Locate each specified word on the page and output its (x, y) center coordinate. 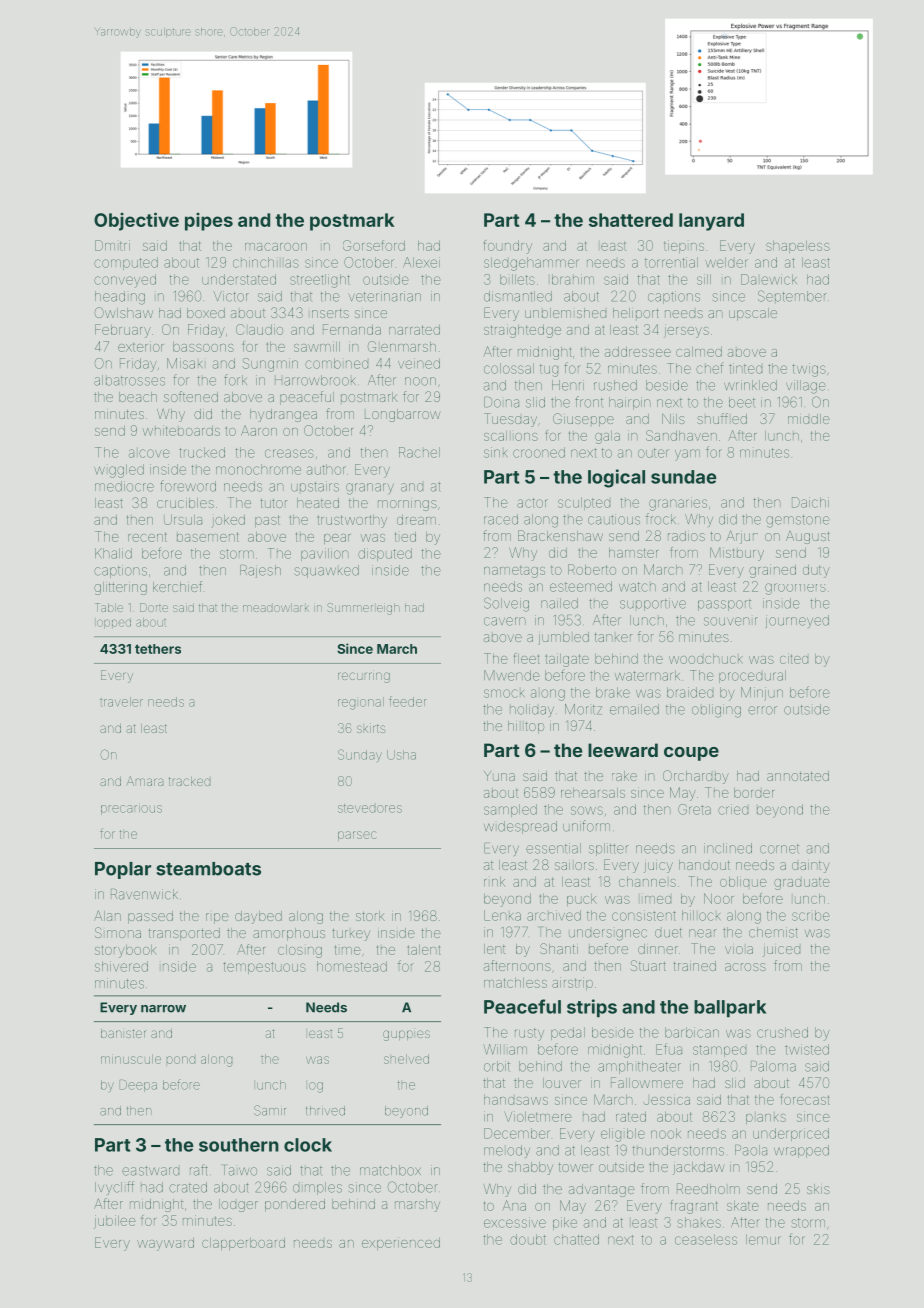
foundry (508, 247)
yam (687, 455)
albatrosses (129, 380)
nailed (559, 603)
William (505, 1049)
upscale (753, 314)
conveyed (125, 281)
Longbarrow (403, 415)
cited (794, 658)
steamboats (208, 869)
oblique (743, 881)
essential (553, 848)
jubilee (115, 1222)
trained (695, 966)
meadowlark (276, 607)
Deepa (138, 1086)
